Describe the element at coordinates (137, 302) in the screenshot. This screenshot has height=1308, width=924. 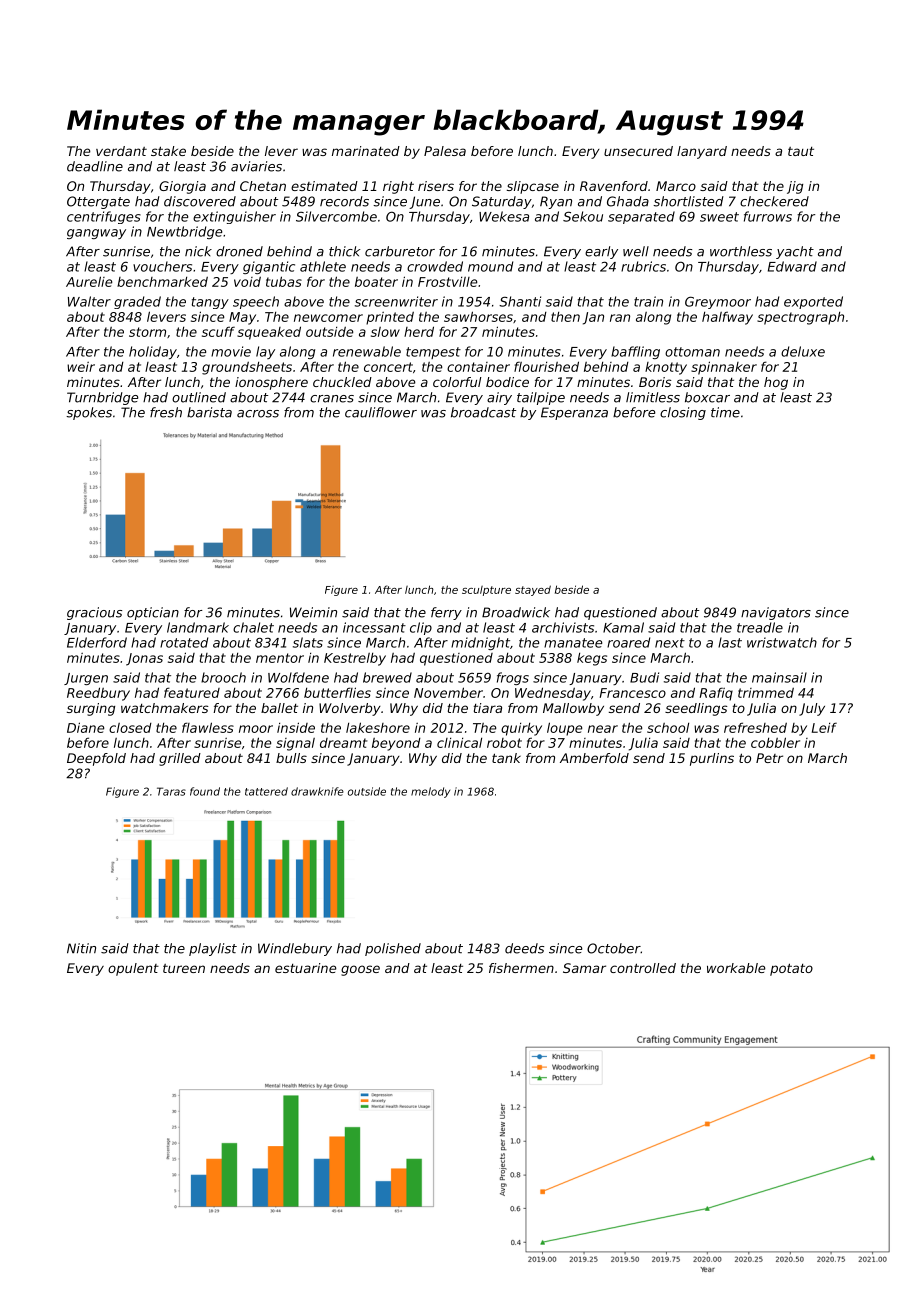
I see `graded` at that location.
